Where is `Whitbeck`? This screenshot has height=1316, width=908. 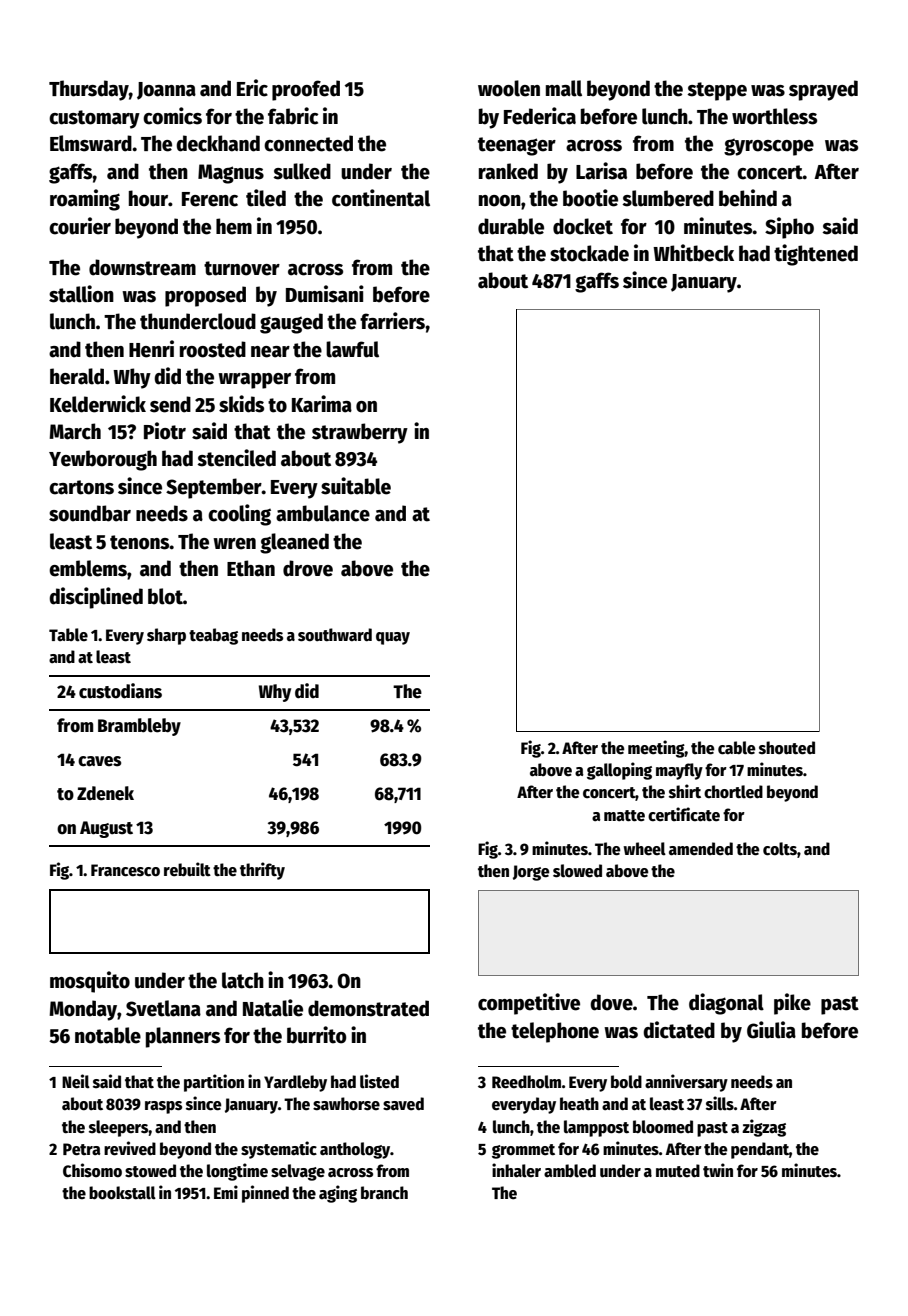
Whitbeck is located at coordinates (693, 253).
